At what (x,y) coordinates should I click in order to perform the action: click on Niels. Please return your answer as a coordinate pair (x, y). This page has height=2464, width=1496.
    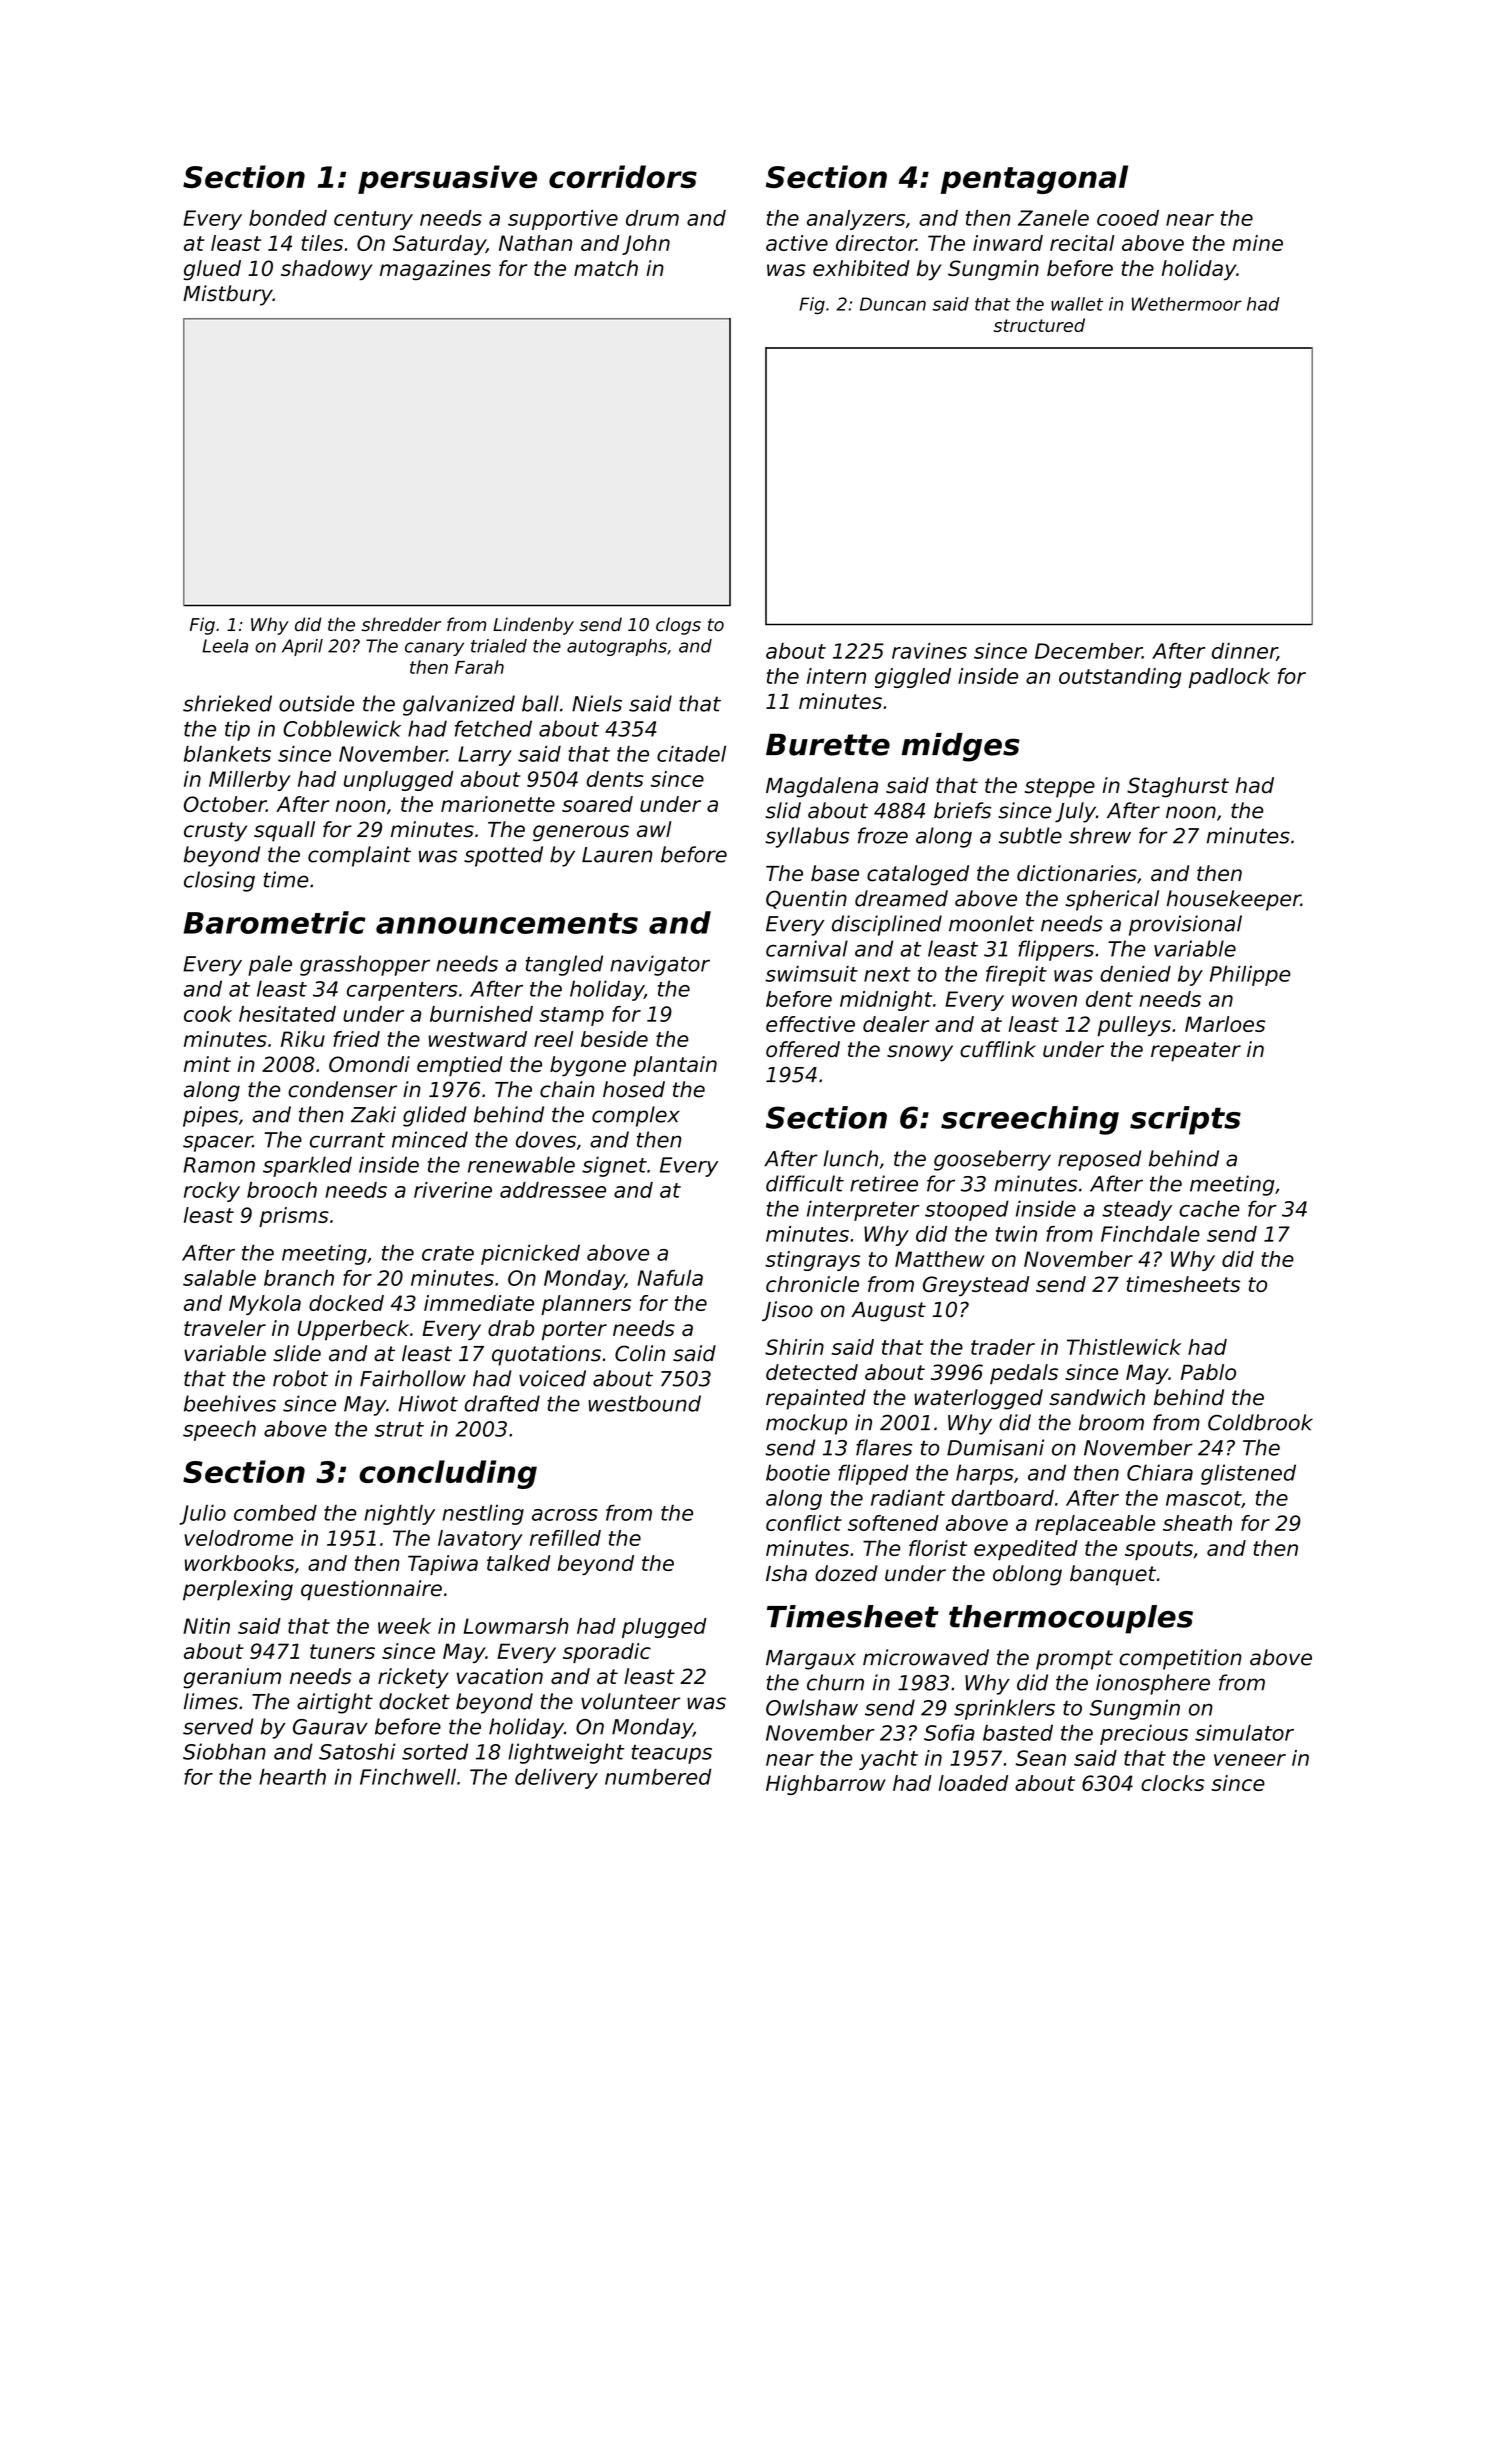
    Looking at the image, I should click on (597, 703).
